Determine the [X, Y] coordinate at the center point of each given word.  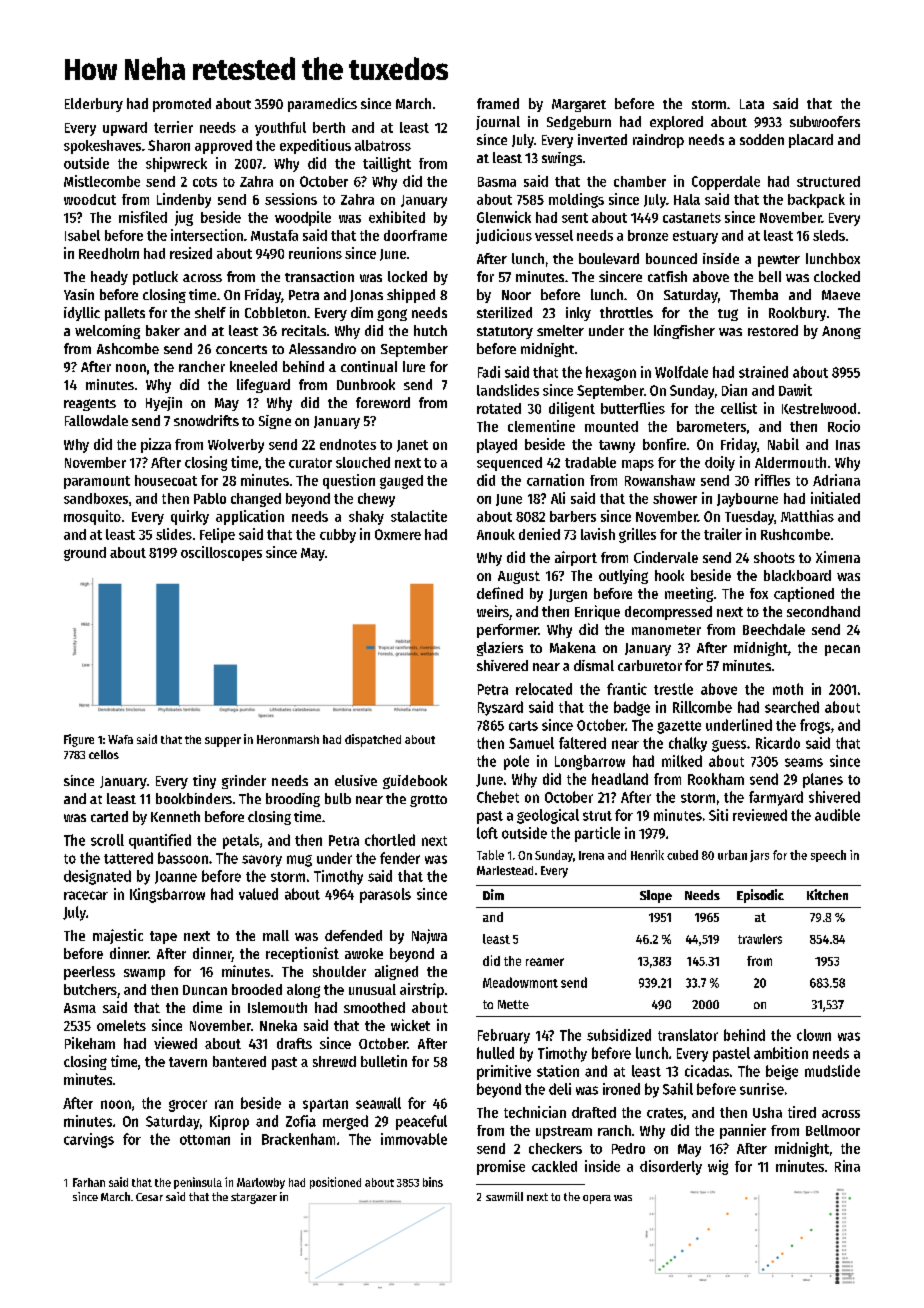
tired [802, 1112]
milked [682, 761]
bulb [338, 798]
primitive [504, 1072]
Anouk [496, 534]
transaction [319, 276]
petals [241, 841]
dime [207, 1007]
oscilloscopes [221, 553]
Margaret [579, 105]
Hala [687, 199]
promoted [182, 105]
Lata [752, 104]
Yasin [79, 294]
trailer [723, 534]
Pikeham [90, 1043]
